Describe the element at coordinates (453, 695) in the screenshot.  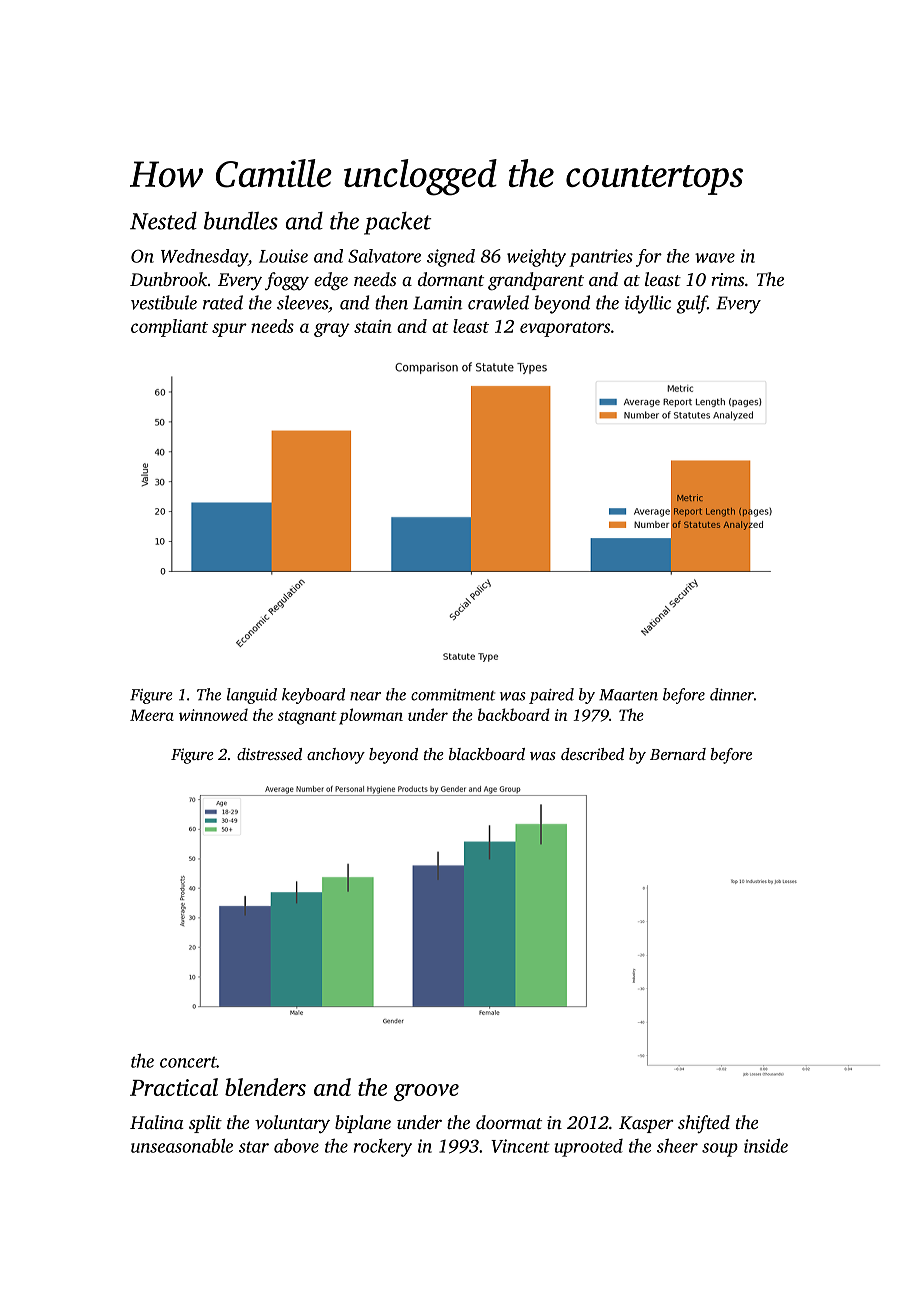
I see `commitment` at that location.
